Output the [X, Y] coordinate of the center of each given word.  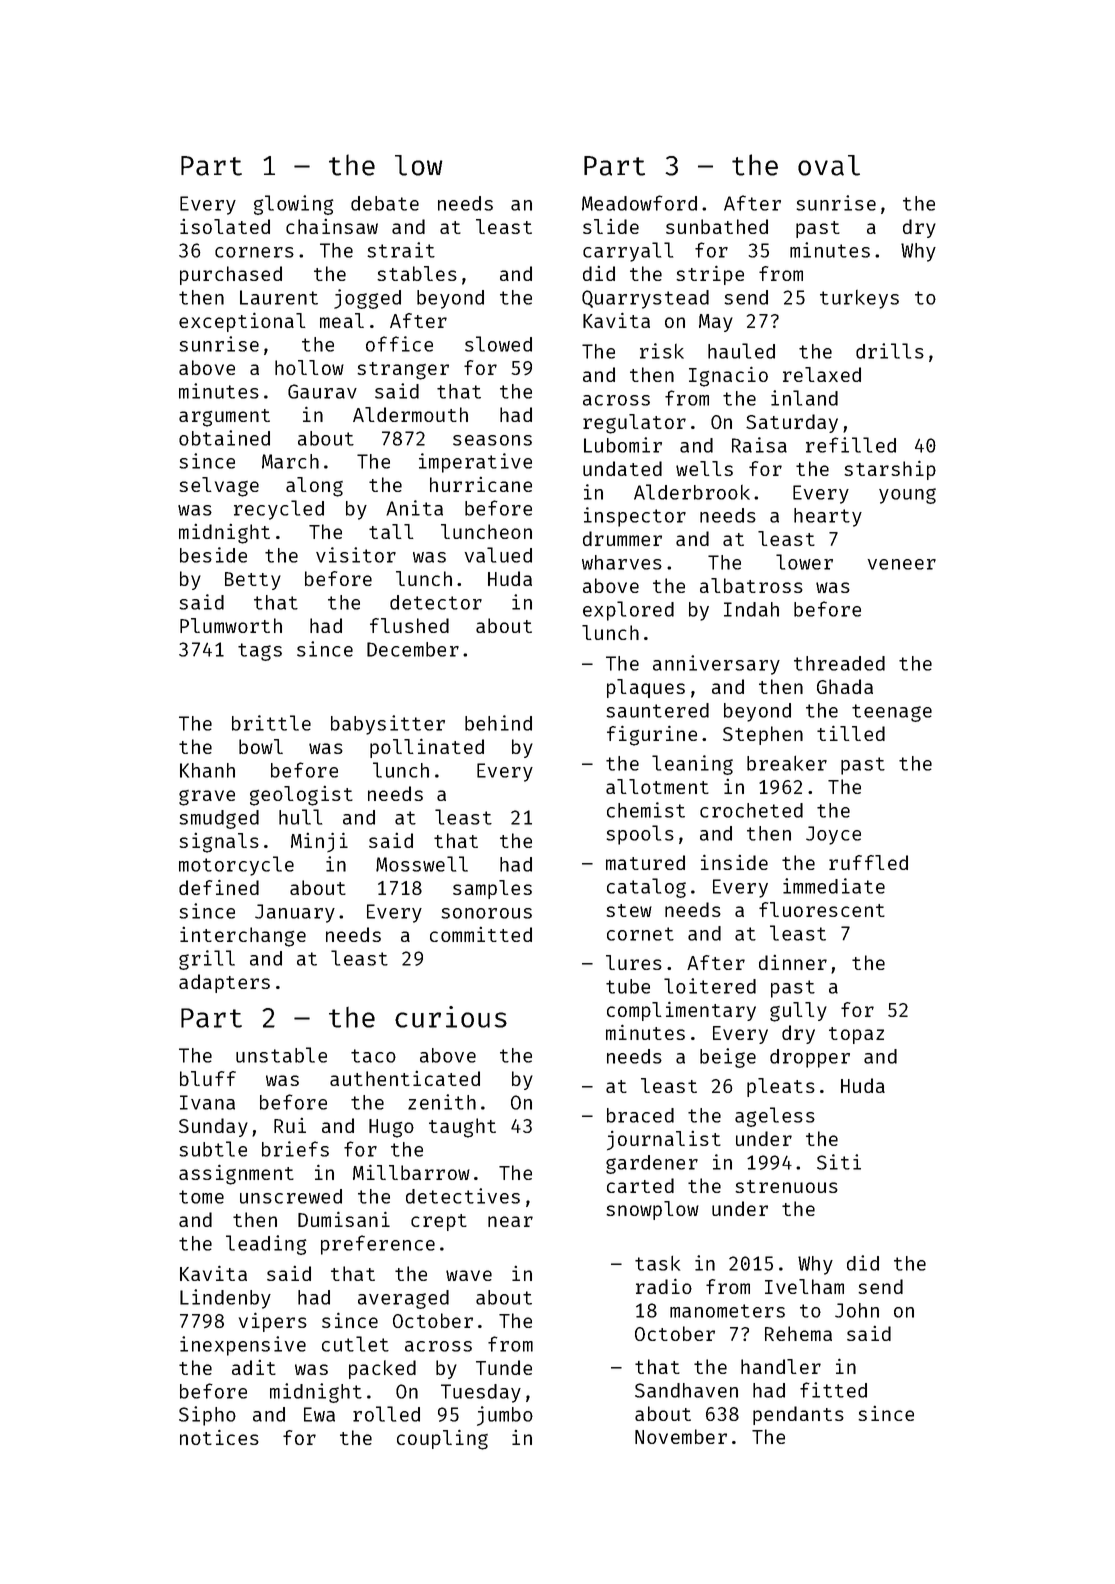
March [290, 461]
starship [890, 470]
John [857, 1310]
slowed [498, 344]
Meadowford [639, 203]
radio [664, 1286]
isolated [225, 226]
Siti [839, 1162]
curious [451, 1017]
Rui [290, 1125]
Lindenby [225, 1299]
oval [829, 165]
